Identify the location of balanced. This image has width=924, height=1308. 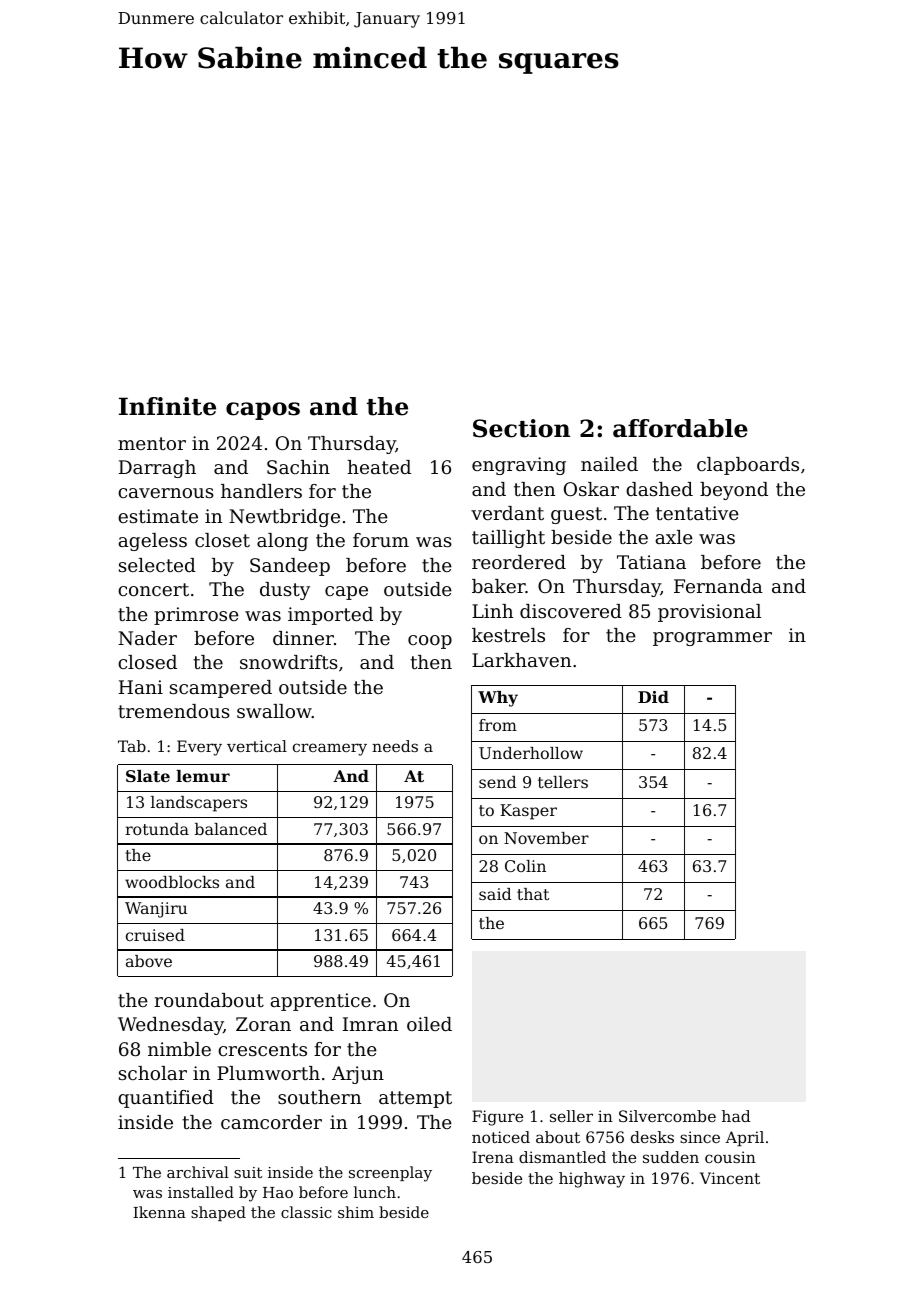
(231, 829).
